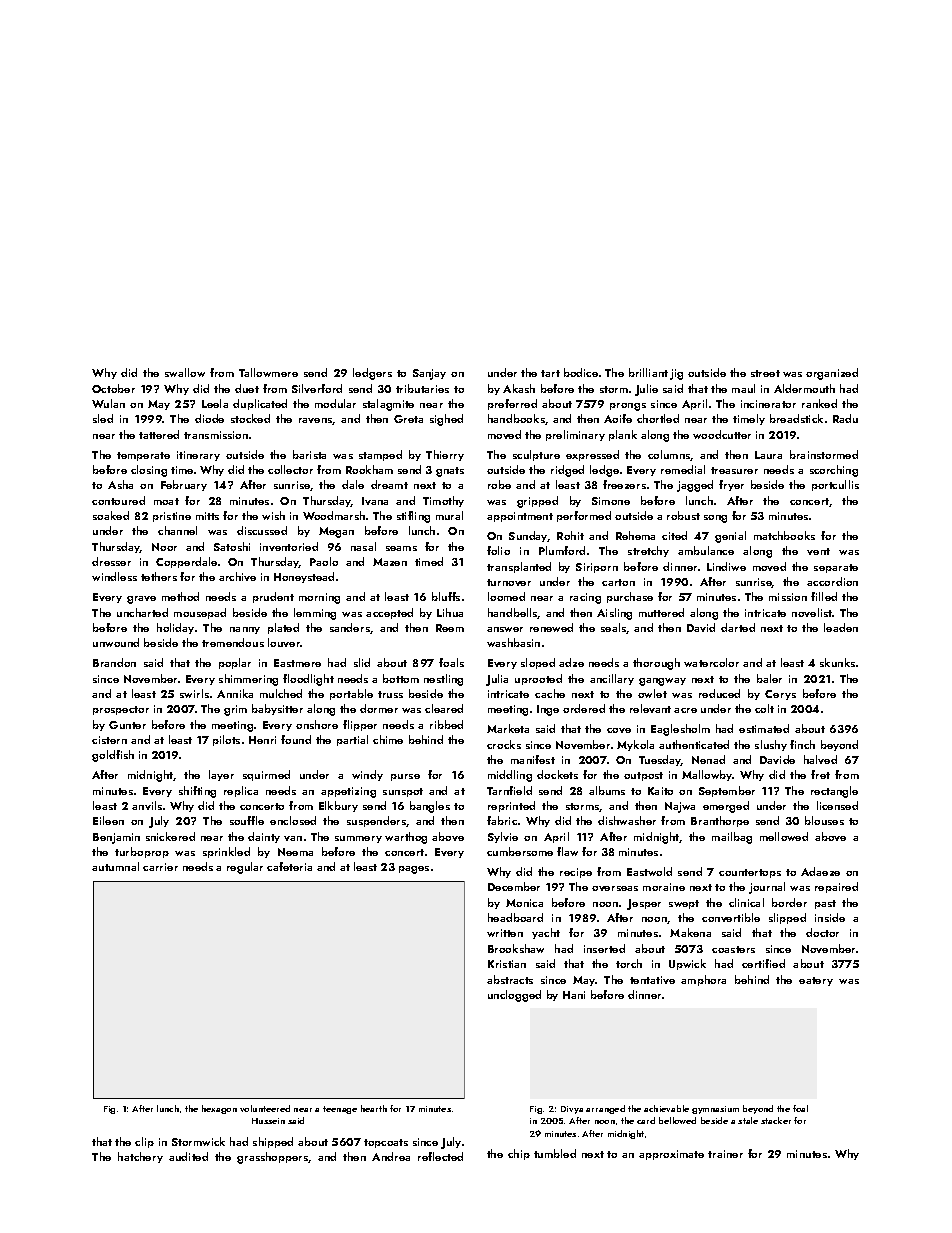  I want to click on Eaglesholm, so click(680, 730).
